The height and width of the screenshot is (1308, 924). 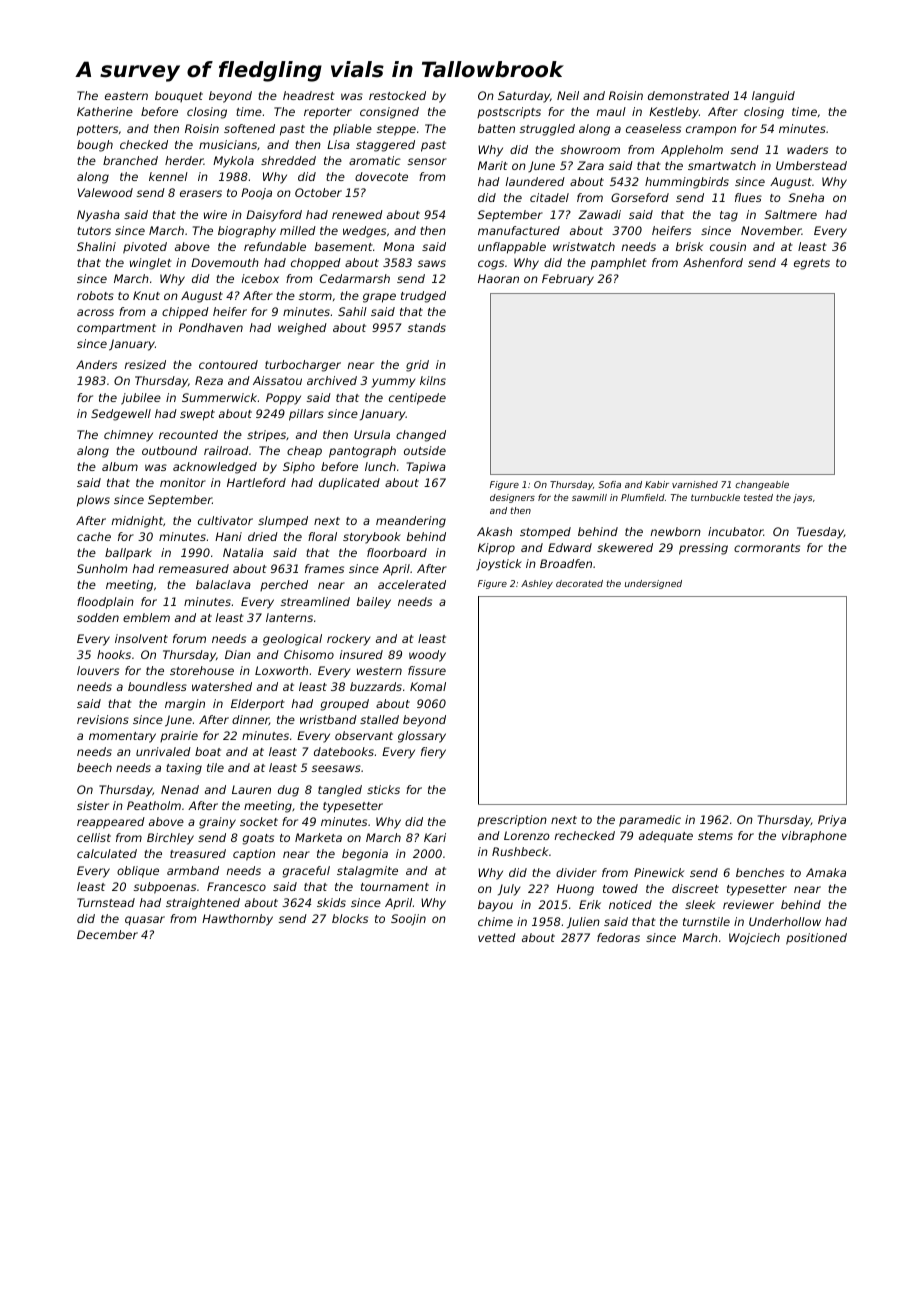 I want to click on changeable, so click(x=762, y=485).
